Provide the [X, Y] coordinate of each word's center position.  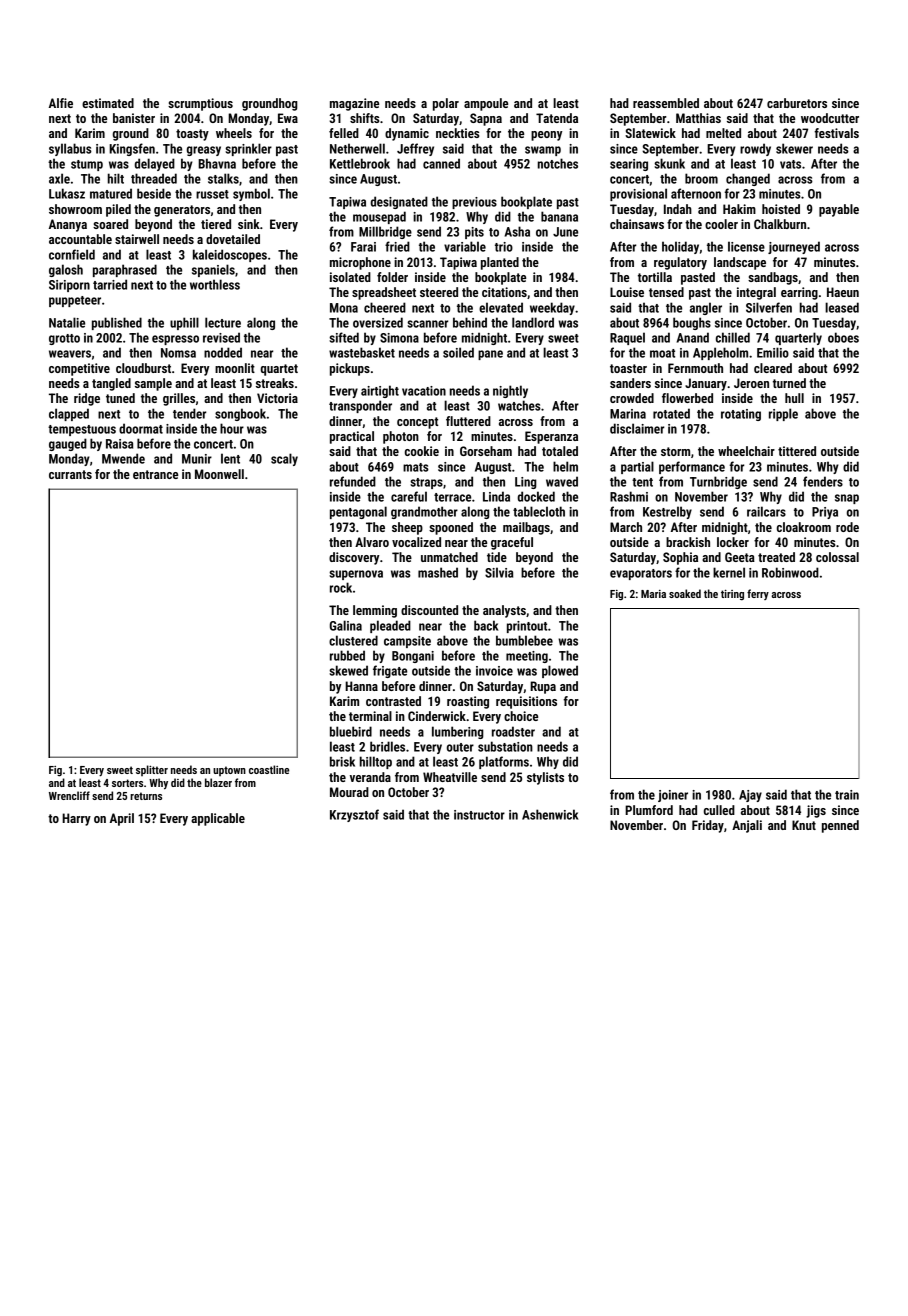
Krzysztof [354, 815]
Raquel [627, 338]
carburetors [797, 103]
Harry [76, 819]
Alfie [61, 103]
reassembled [666, 103]
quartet [279, 370]
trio [504, 247]
